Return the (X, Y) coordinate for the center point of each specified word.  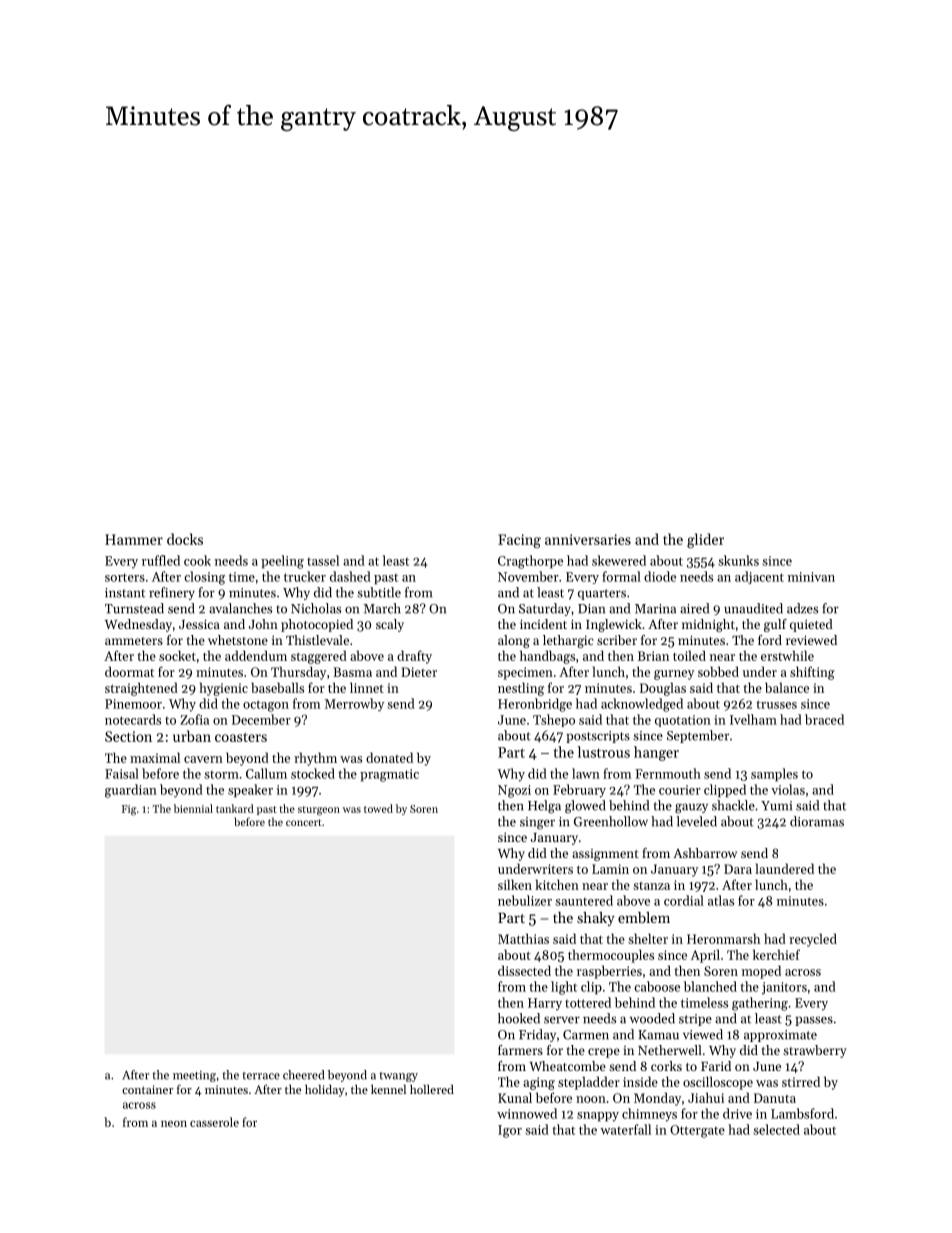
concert (304, 822)
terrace (261, 1076)
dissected (524, 970)
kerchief (776, 954)
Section (128, 736)
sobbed (718, 671)
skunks (739, 560)
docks (185, 539)
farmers (520, 1050)
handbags (547, 657)
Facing (519, 541)
